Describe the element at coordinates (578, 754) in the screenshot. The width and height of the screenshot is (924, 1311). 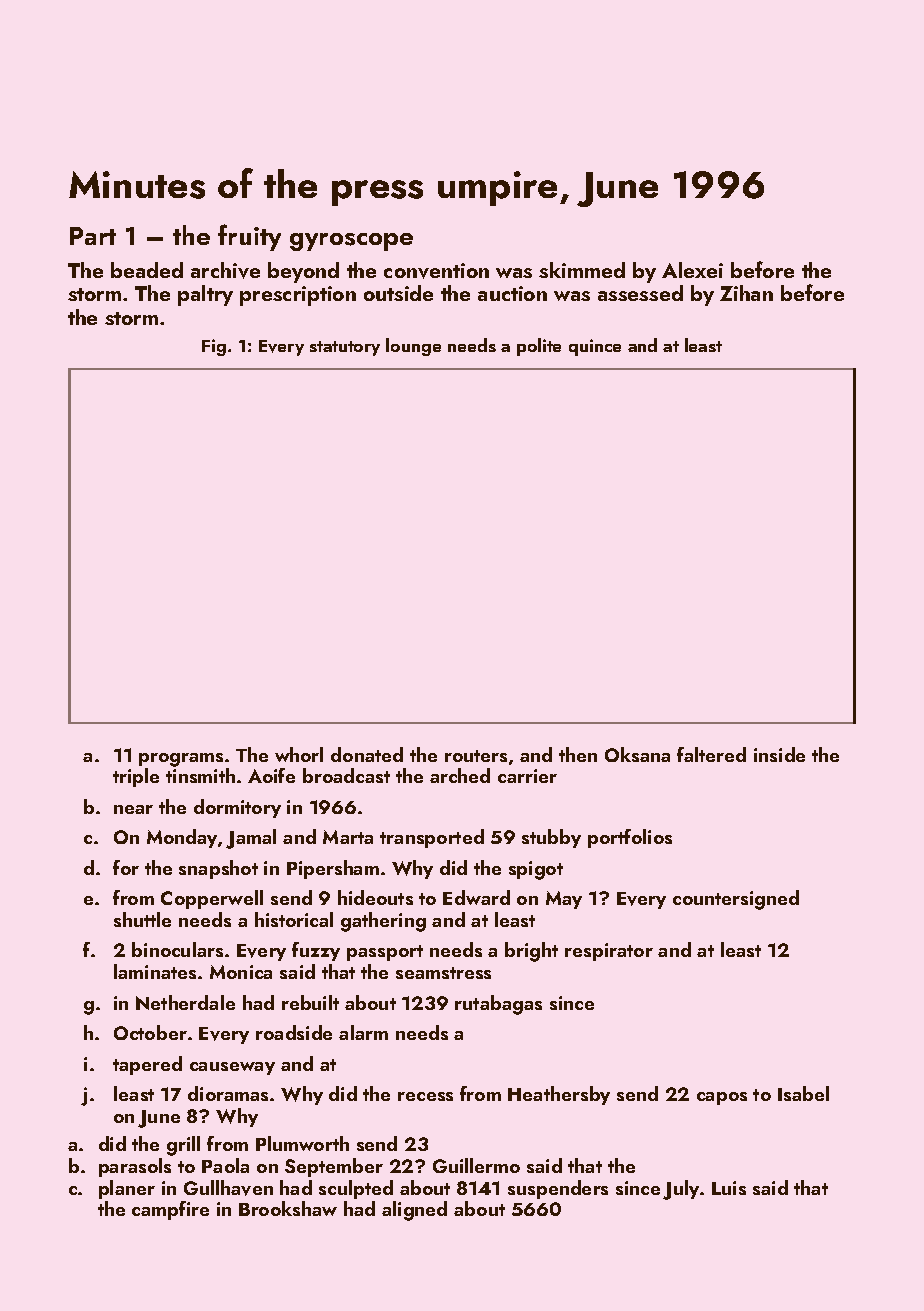
I see `then` at that location.
